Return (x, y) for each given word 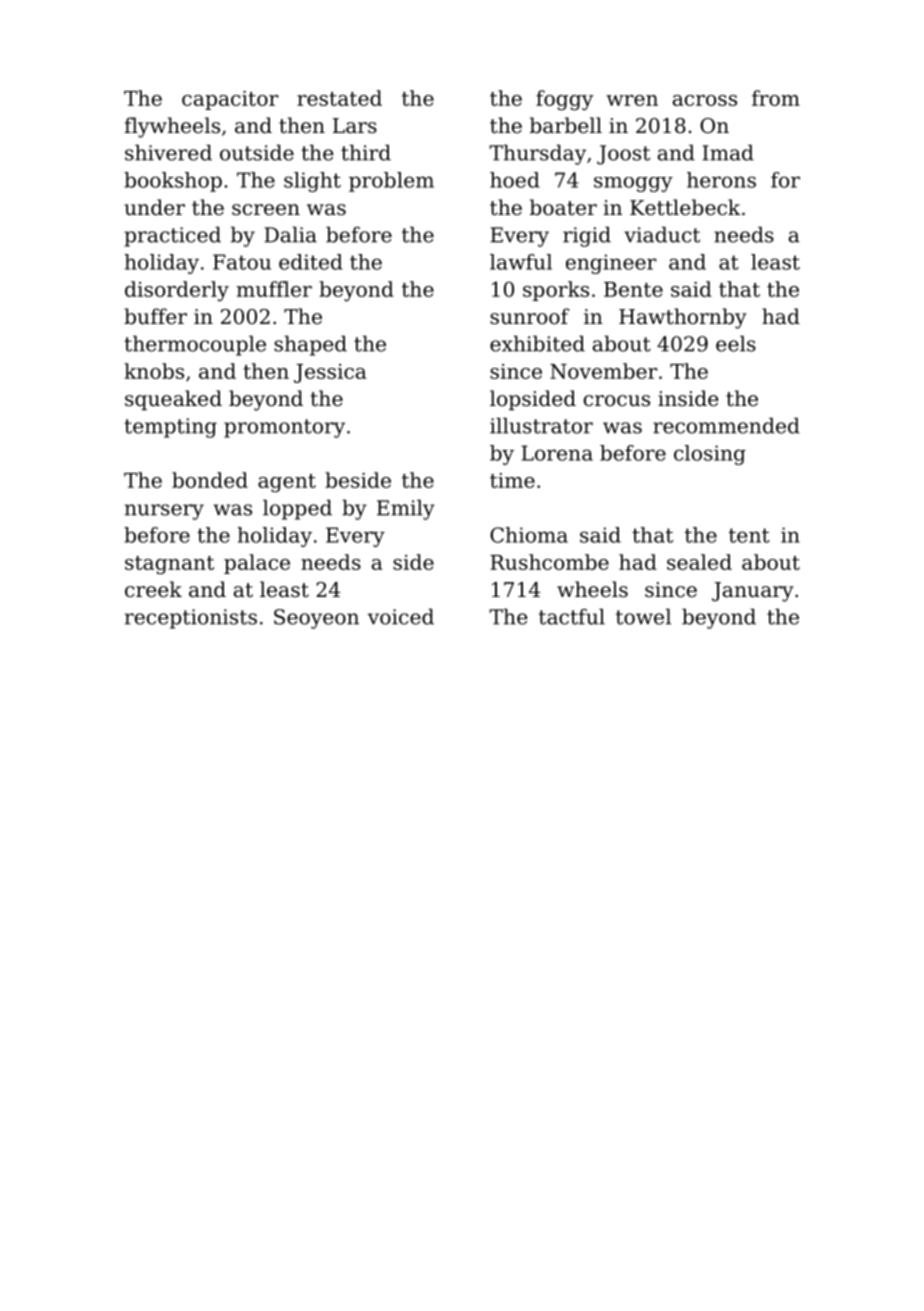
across (705, 100)
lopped (297, 510)
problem (391, 182)
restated (339, 98)
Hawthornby (683, 318)
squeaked (173, 400)
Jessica (330, 373)
